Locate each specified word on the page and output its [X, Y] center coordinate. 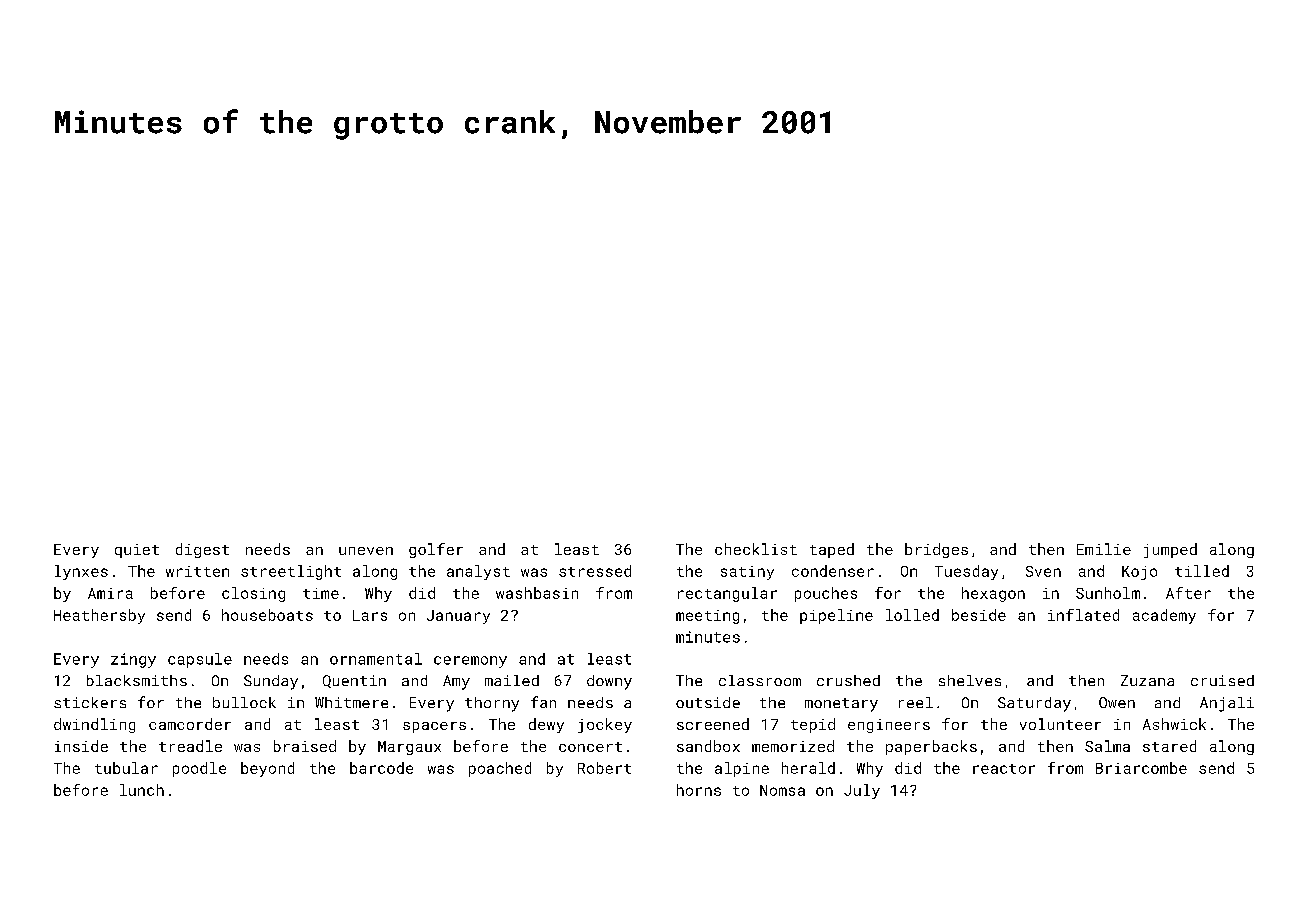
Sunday [271, 682]
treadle [190, 746]
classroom [760, 680]
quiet [137, 551]
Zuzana [1147, 680]
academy [1164, 616]
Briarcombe [1141, 768]
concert [590, 747]
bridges [936, 550]
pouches [826, 594]
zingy [133, 660]
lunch [142, 790]
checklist [756, 549]
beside [979, 615]
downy [609, 682]
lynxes [81, 572]
